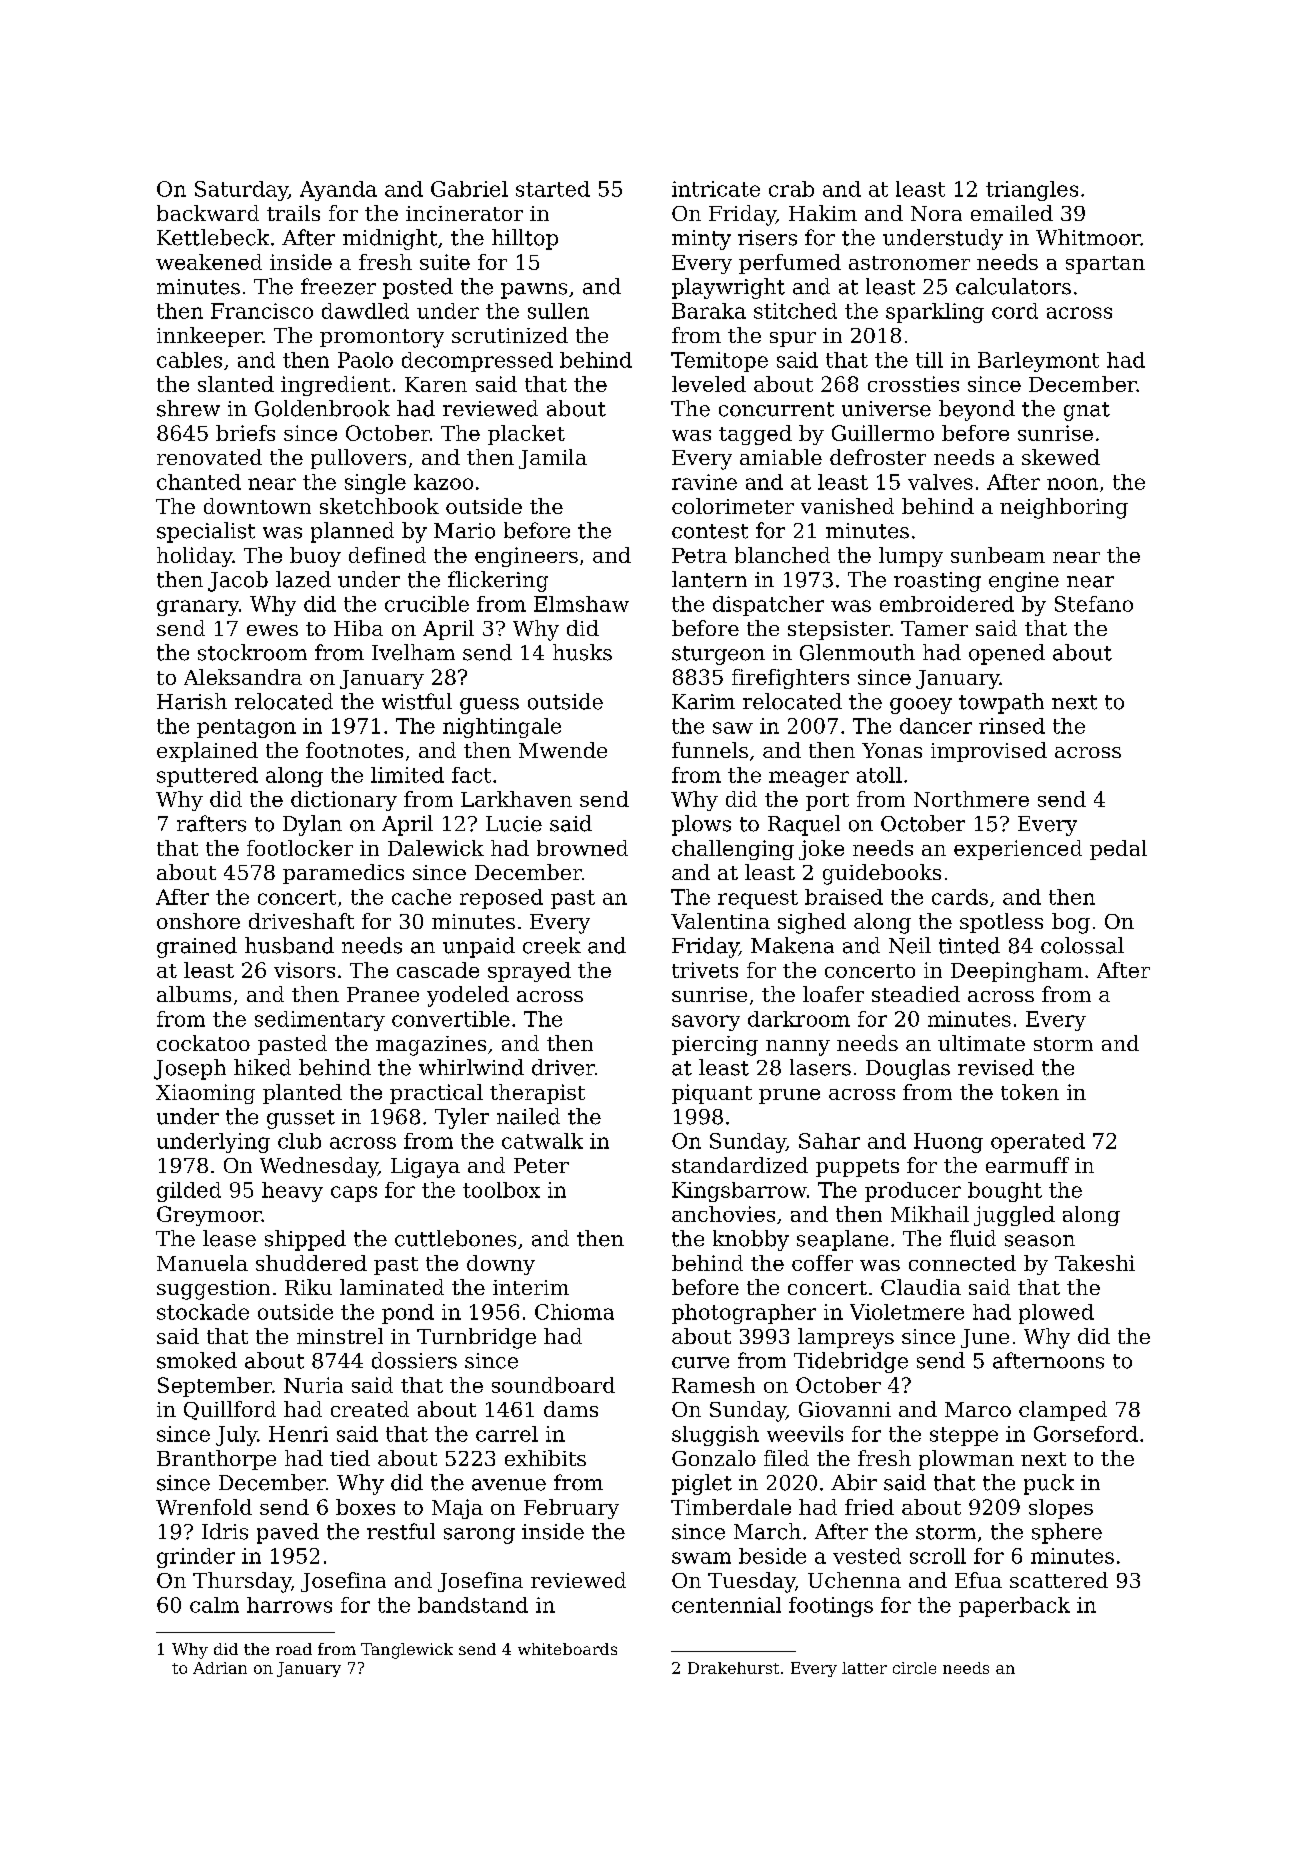 This document has width=1308, height=1849. What do you see at coordinates (1032, 191) in the document?
I see `triangles` at bounding box center [1032, 191].
